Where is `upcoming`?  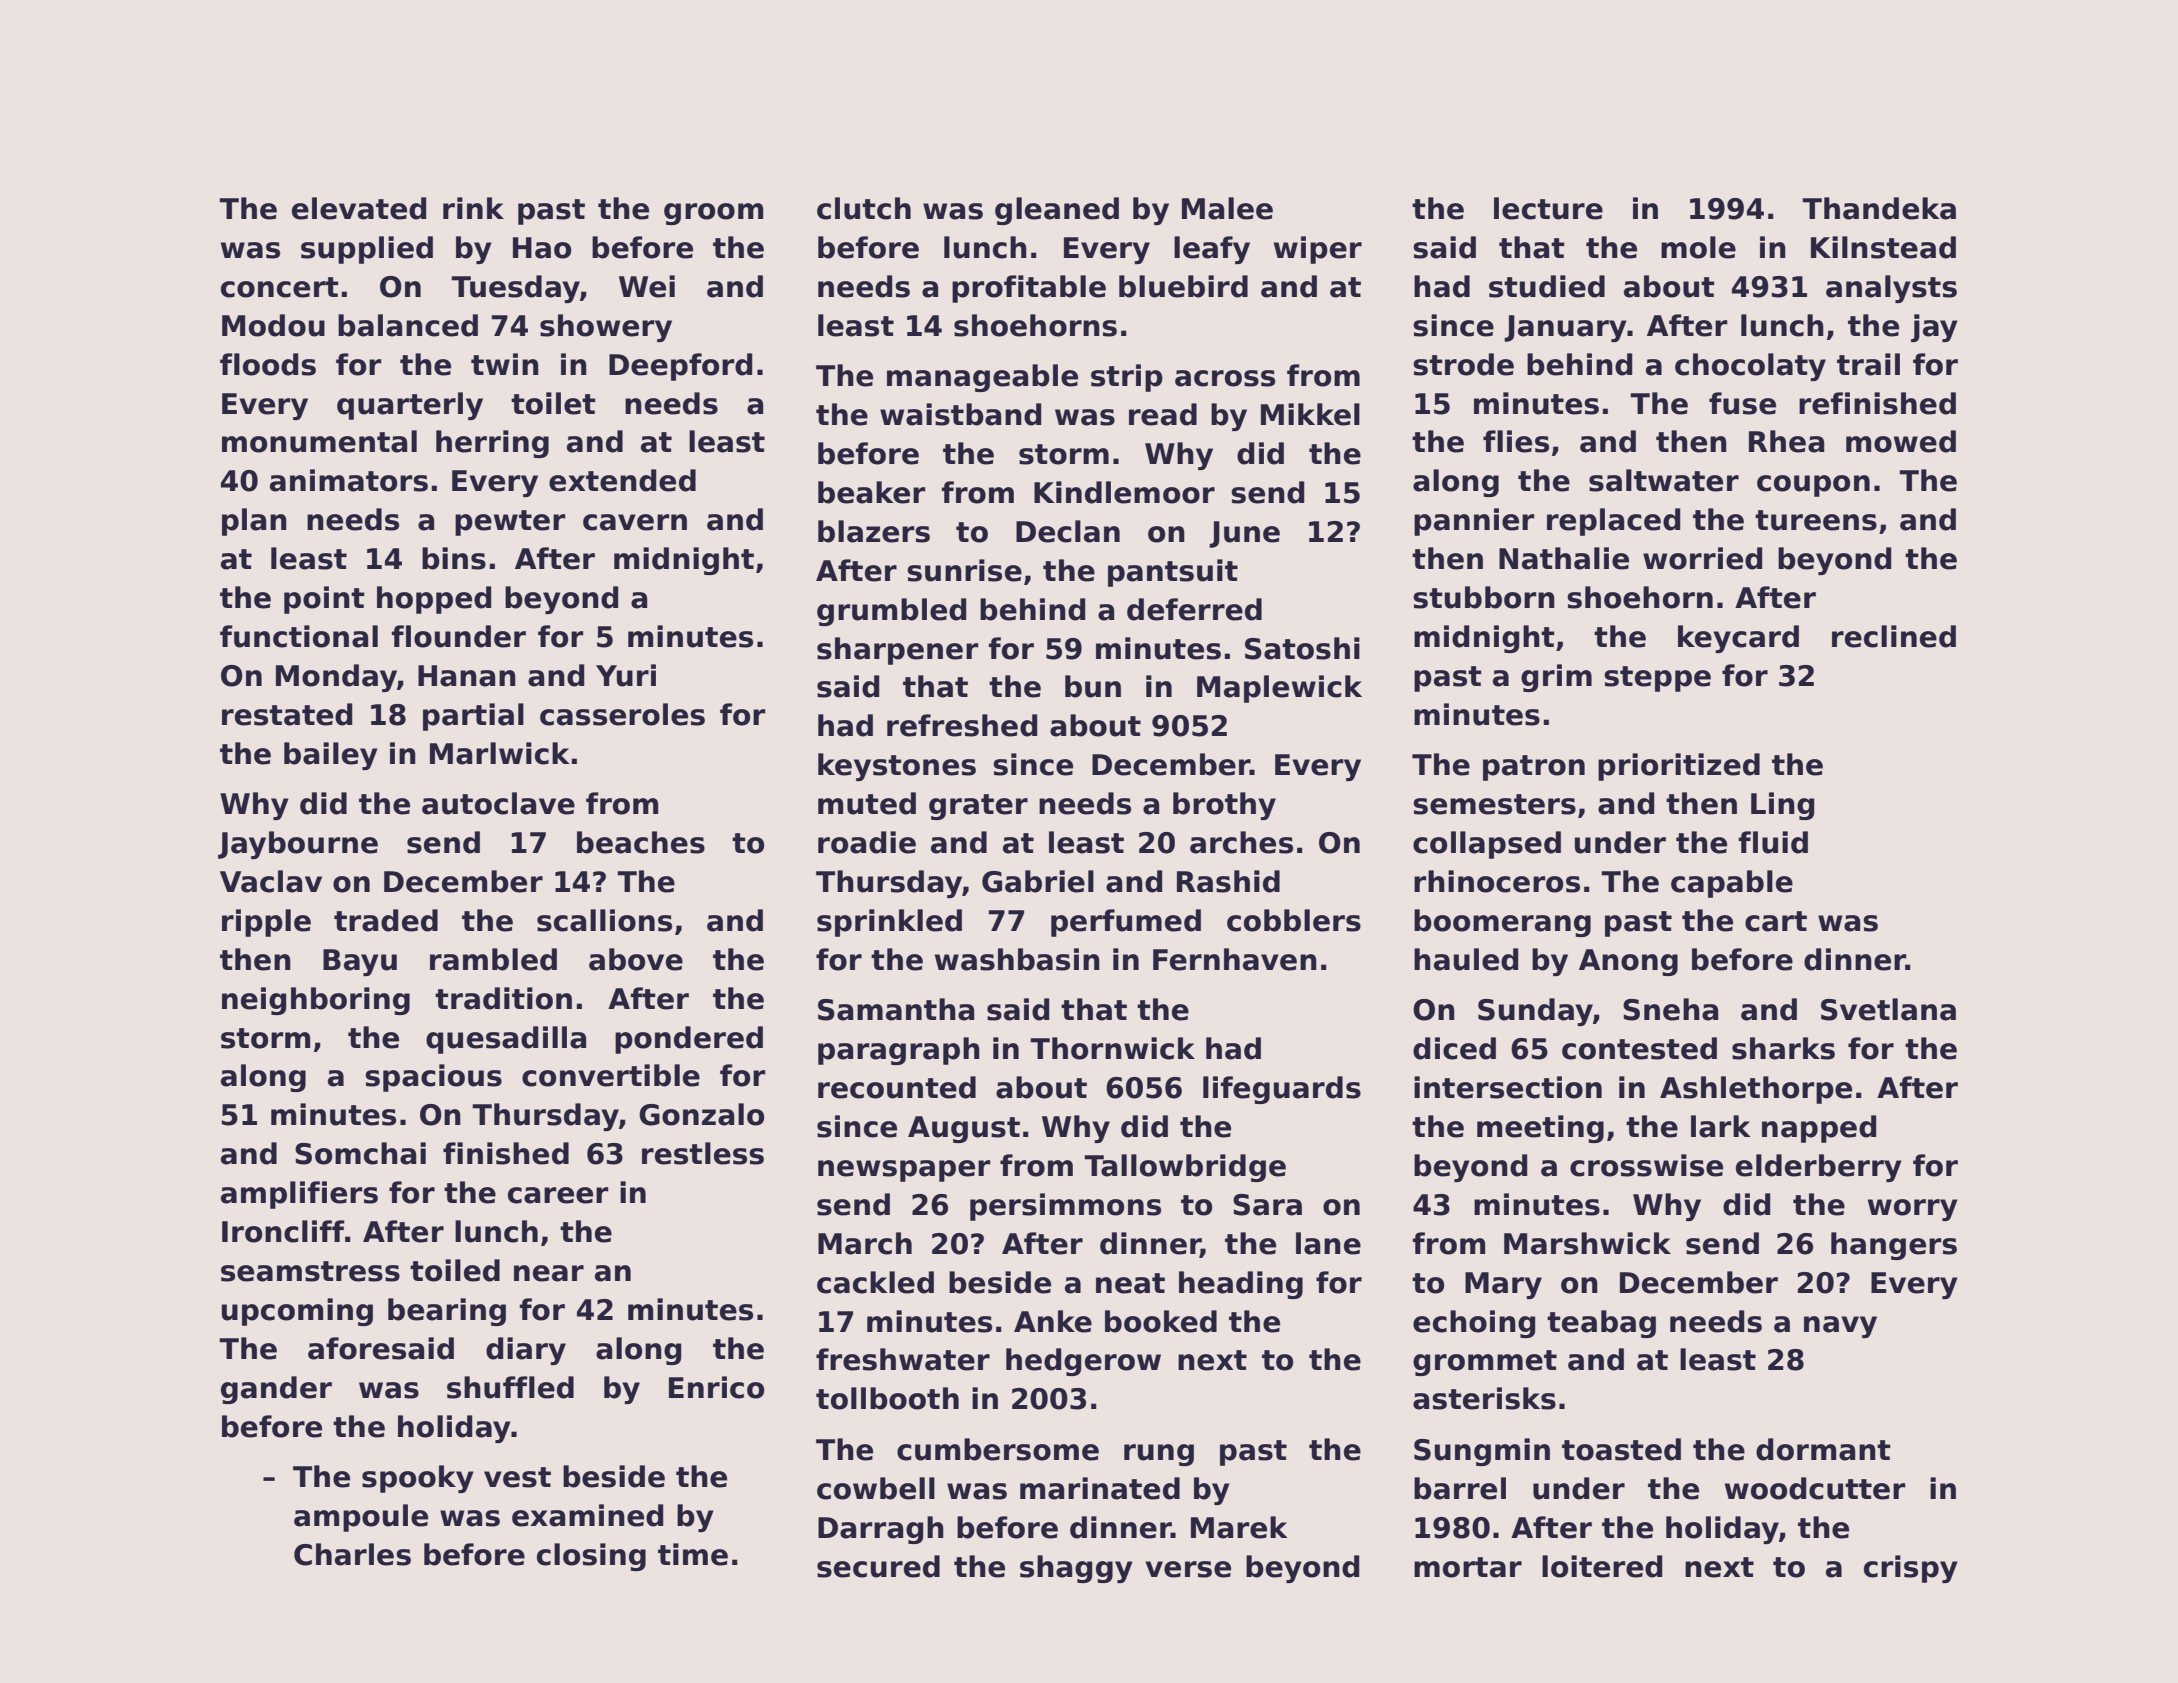
upcoming is located at coordinates (297, 1312).
